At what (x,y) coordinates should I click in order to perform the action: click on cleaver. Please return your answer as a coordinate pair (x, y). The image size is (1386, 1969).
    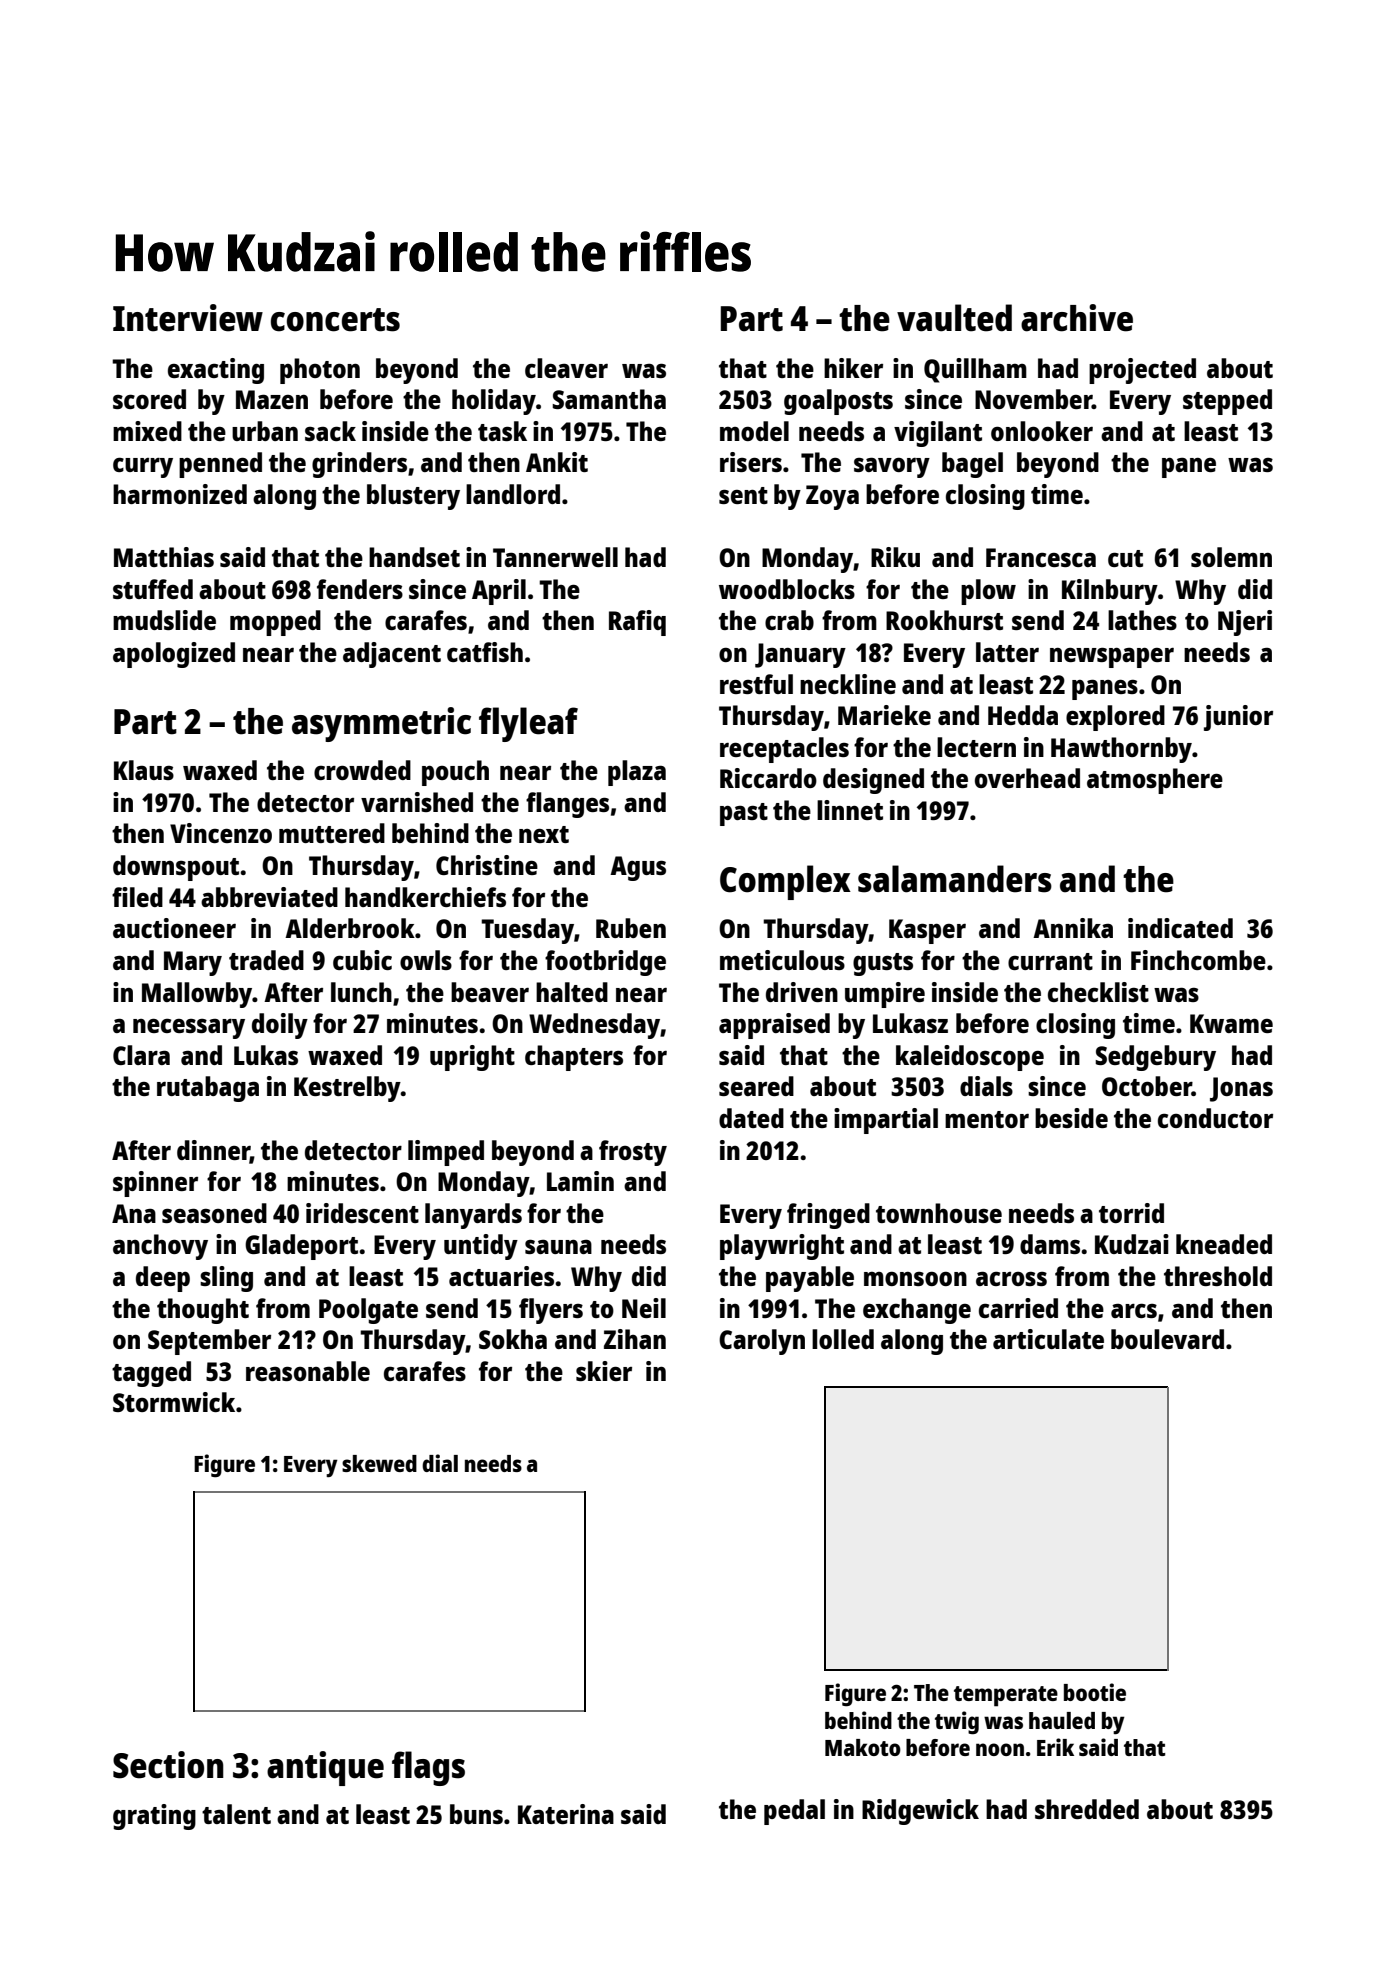
    Looking at the image, I should click on (566, 368).
